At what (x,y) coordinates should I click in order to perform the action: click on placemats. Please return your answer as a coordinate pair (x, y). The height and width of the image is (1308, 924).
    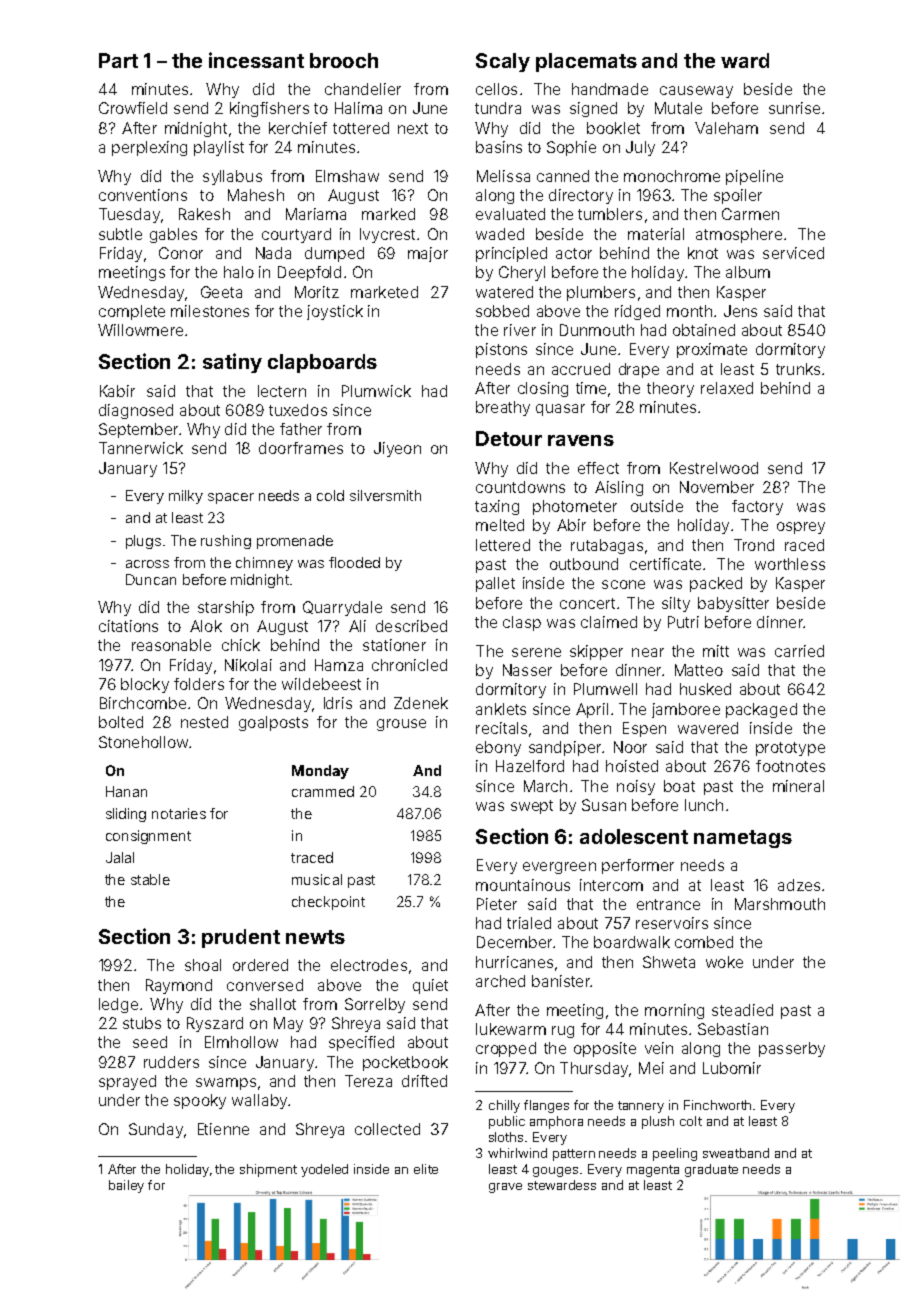
    Looking at the image, I should click on (586, 62).
